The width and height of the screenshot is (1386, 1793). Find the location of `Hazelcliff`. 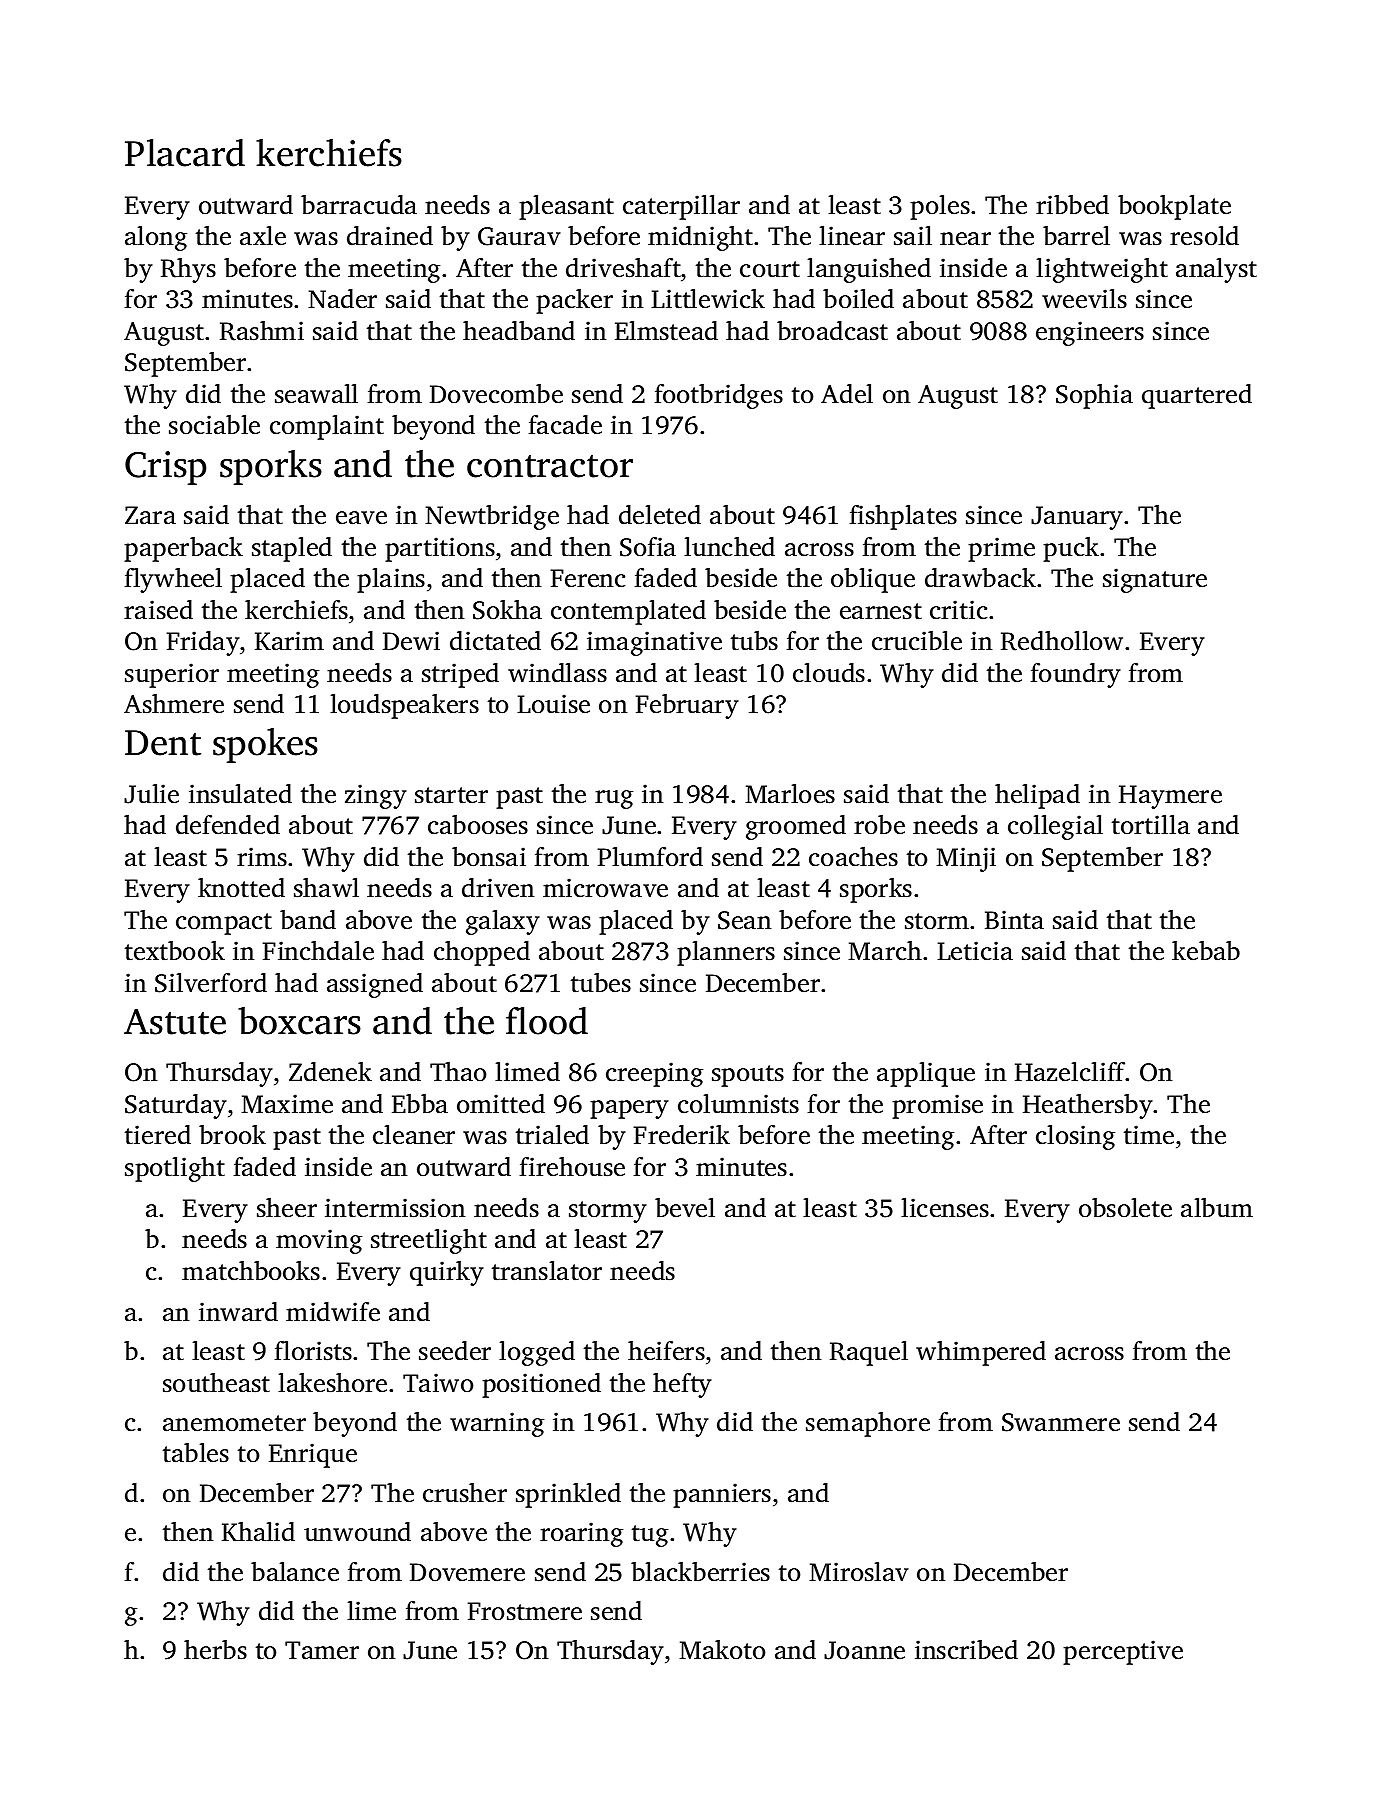

Hazelcliff is located at coordinates (1070, 1072).
